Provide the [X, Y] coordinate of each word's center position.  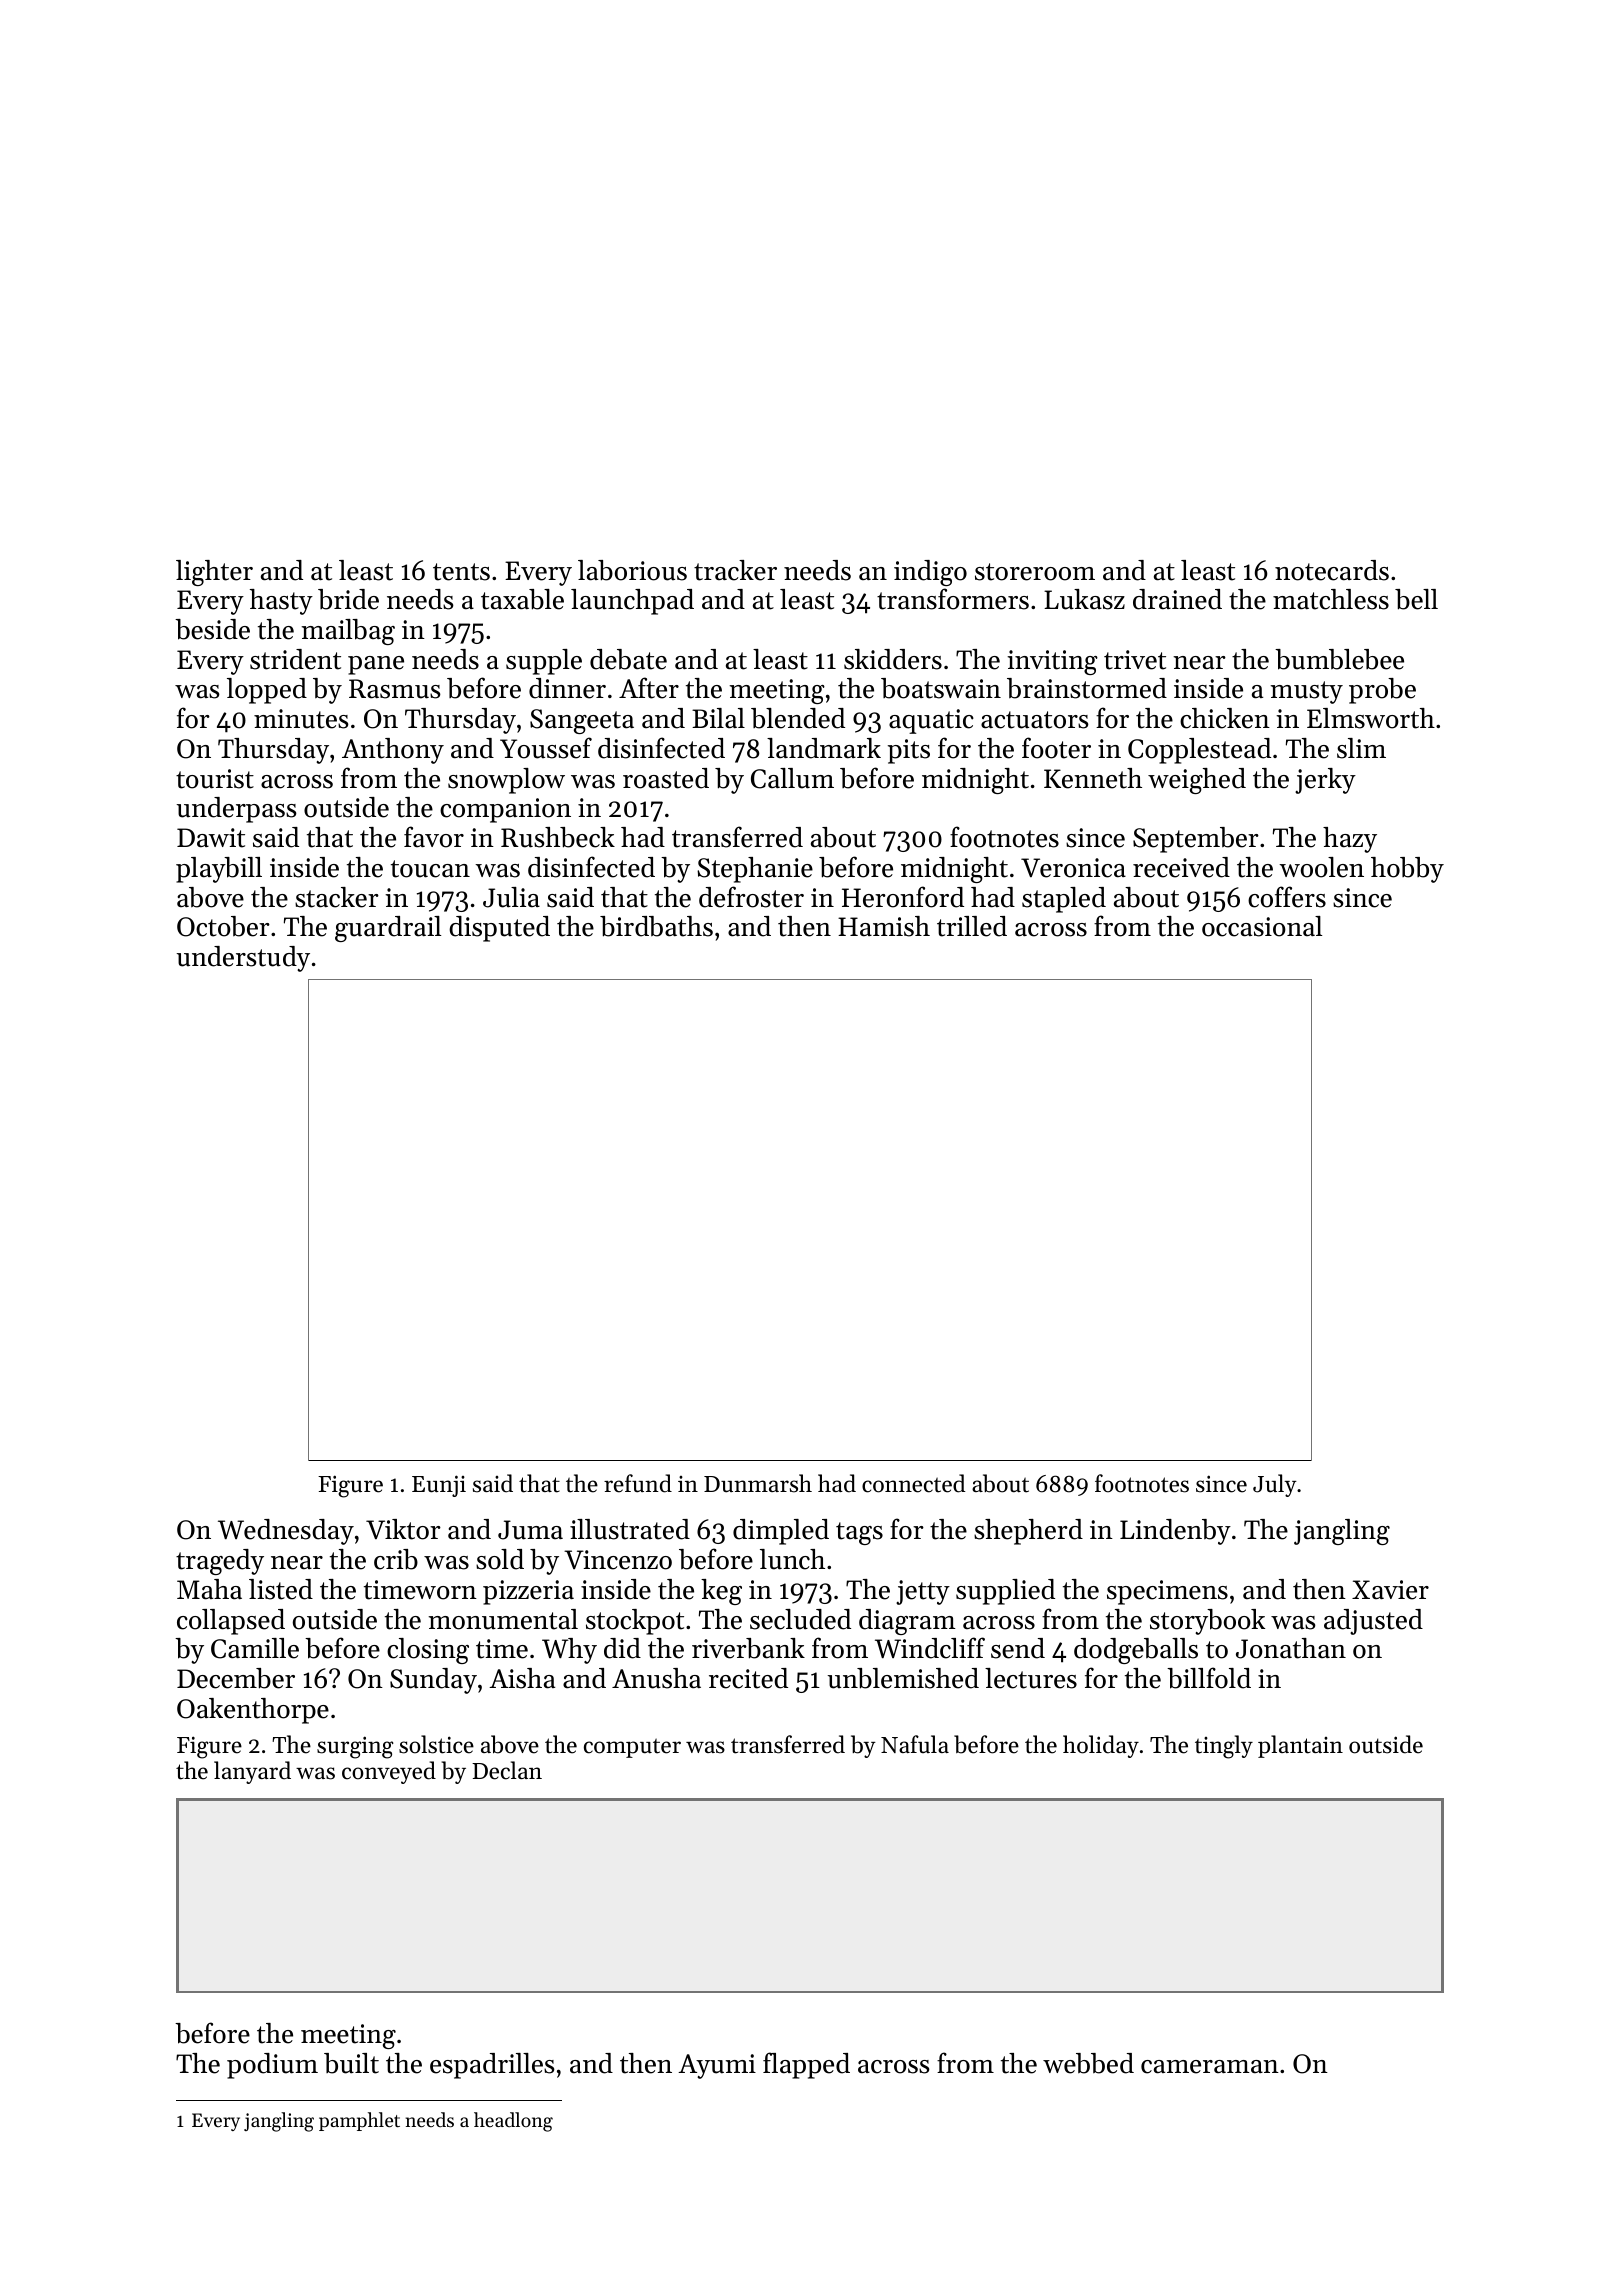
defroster [751, 897]
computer [632, 1748]
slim [1361, 748]
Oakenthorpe [253, 1711]
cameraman [1210, 2067]
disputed [499, 929]
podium [272, 2066]
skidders [893, 659]
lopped [267, 691]
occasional [1262, 926]
